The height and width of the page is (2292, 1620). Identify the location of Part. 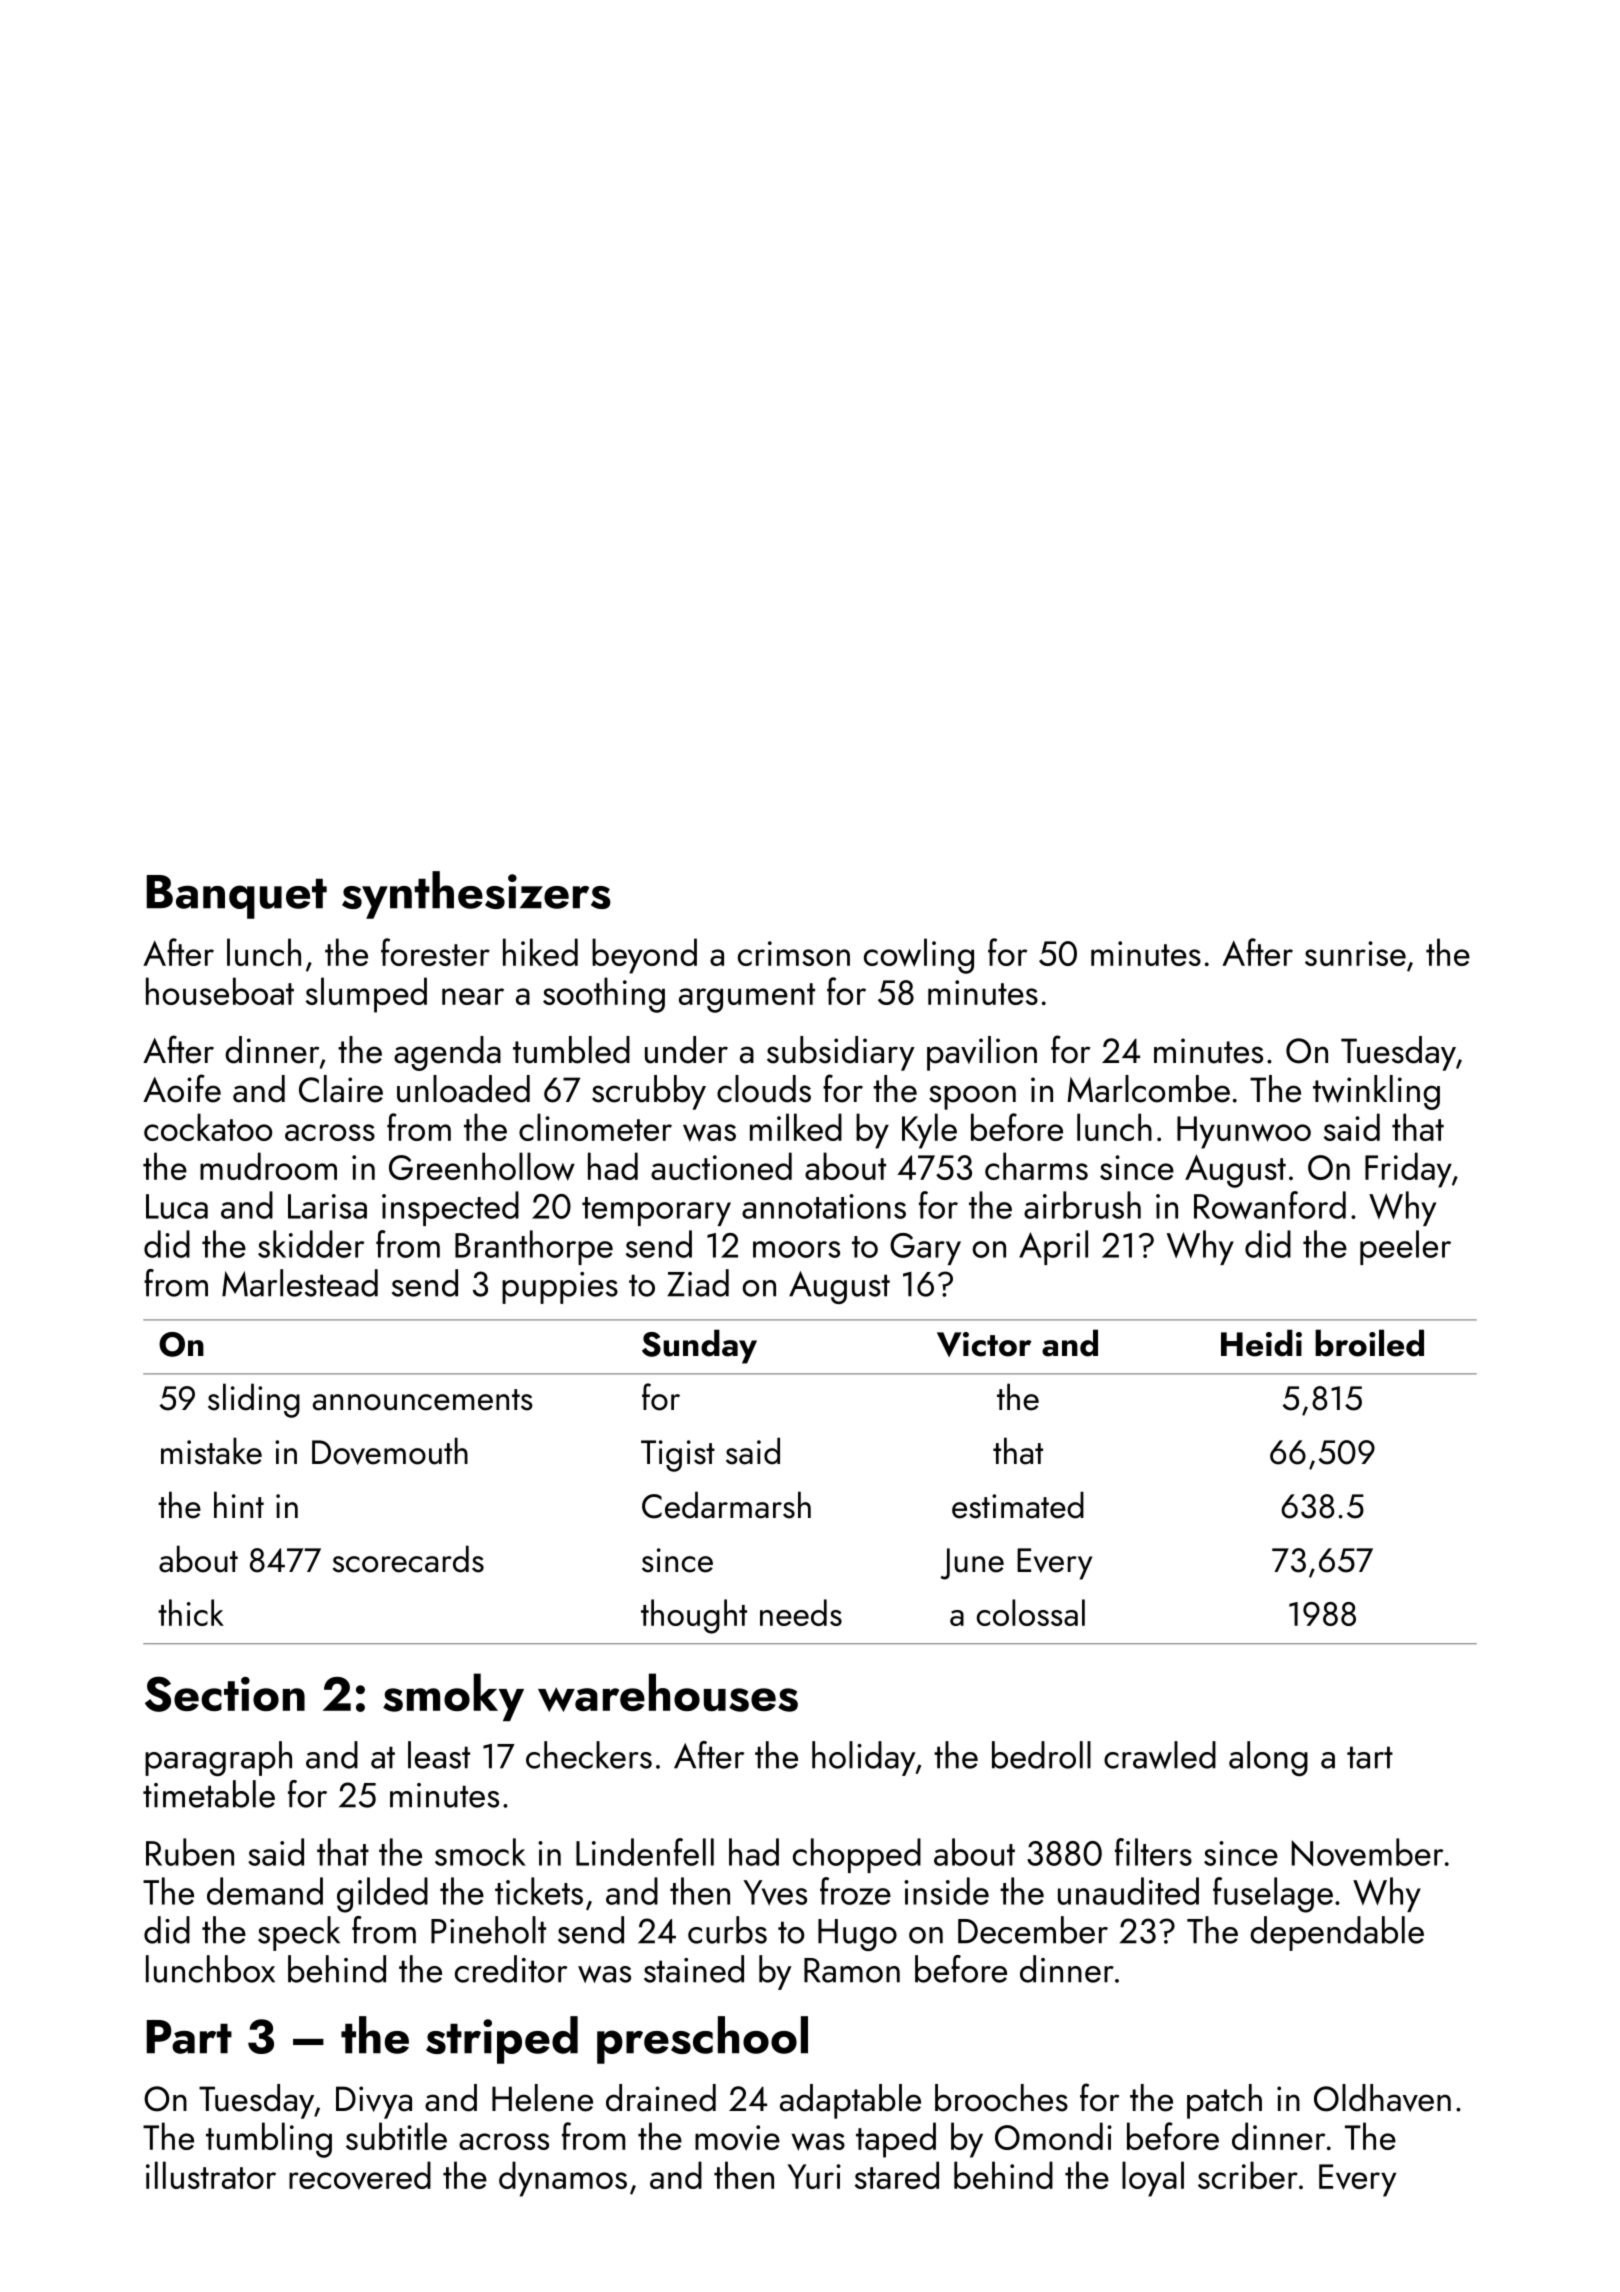
(189, 2037).
